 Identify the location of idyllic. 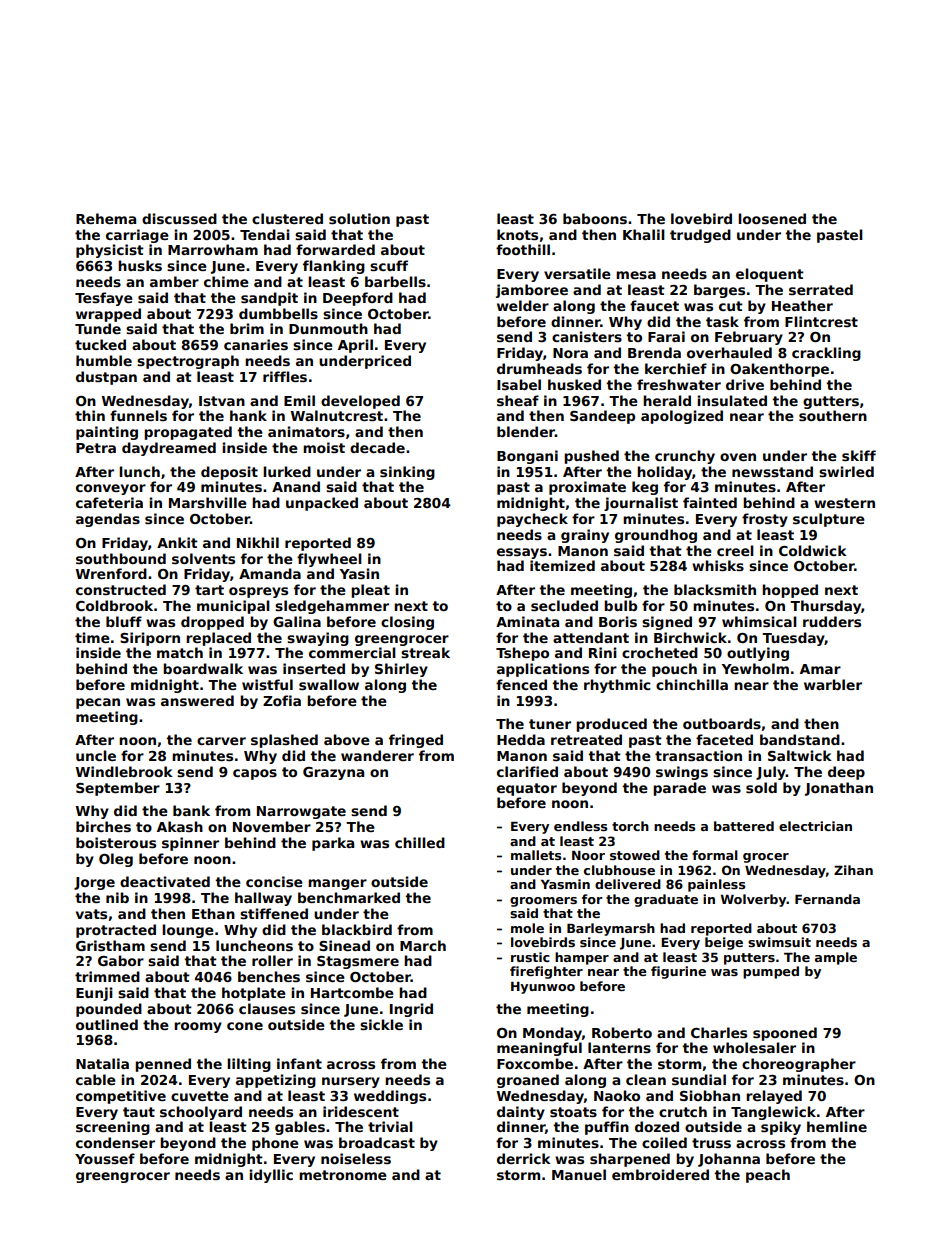
(271, 1176).
